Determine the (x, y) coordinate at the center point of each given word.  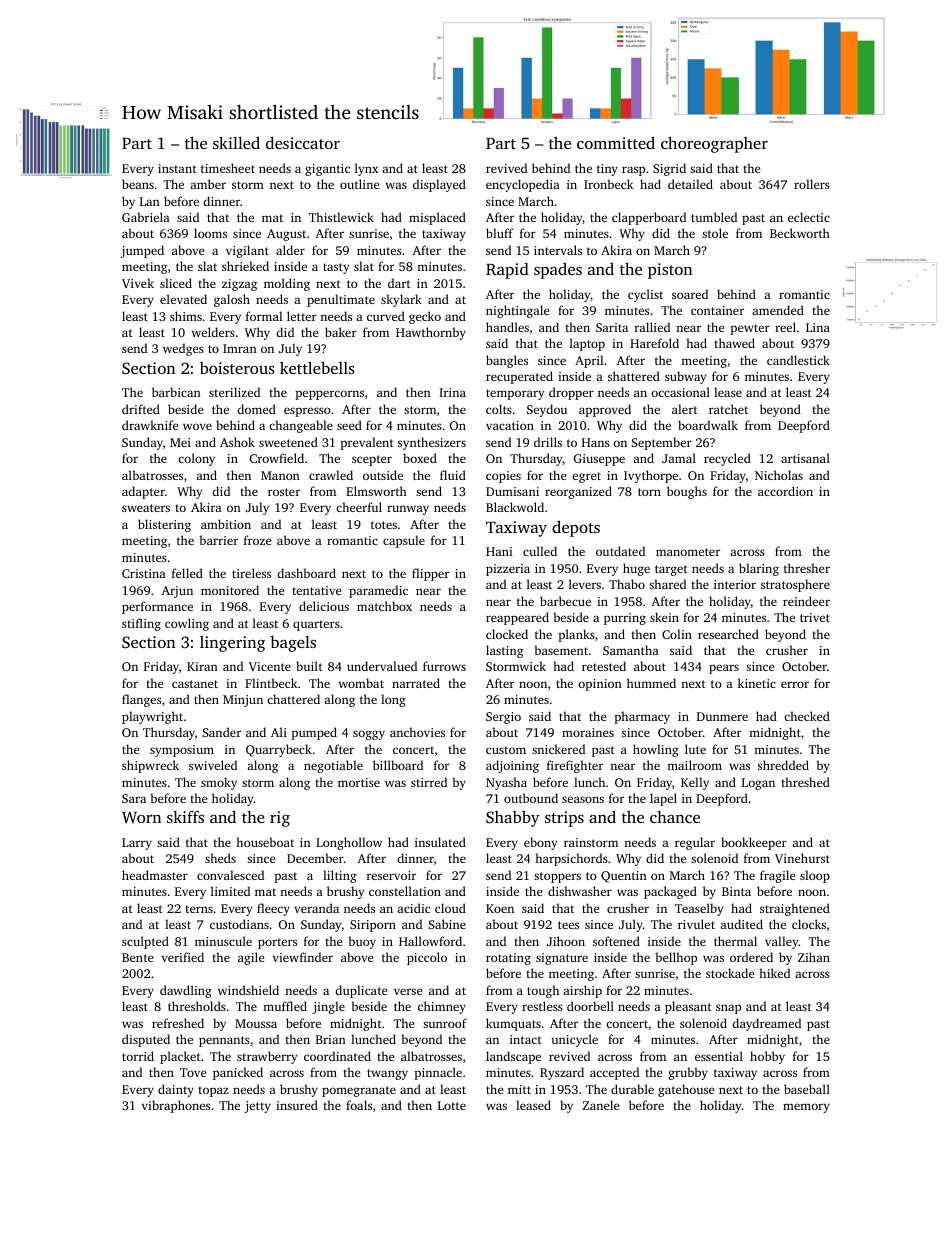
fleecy (273, 909)
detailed (690, 184)
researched (728, 634)
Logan (758, 784)
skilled (236, 142)
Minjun (243, 701)
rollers (812, 184)
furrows (444, 666)
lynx (366, 169)
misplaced (437, 218)
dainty (176, 1090)
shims (186, 316)
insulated (440, 842)
